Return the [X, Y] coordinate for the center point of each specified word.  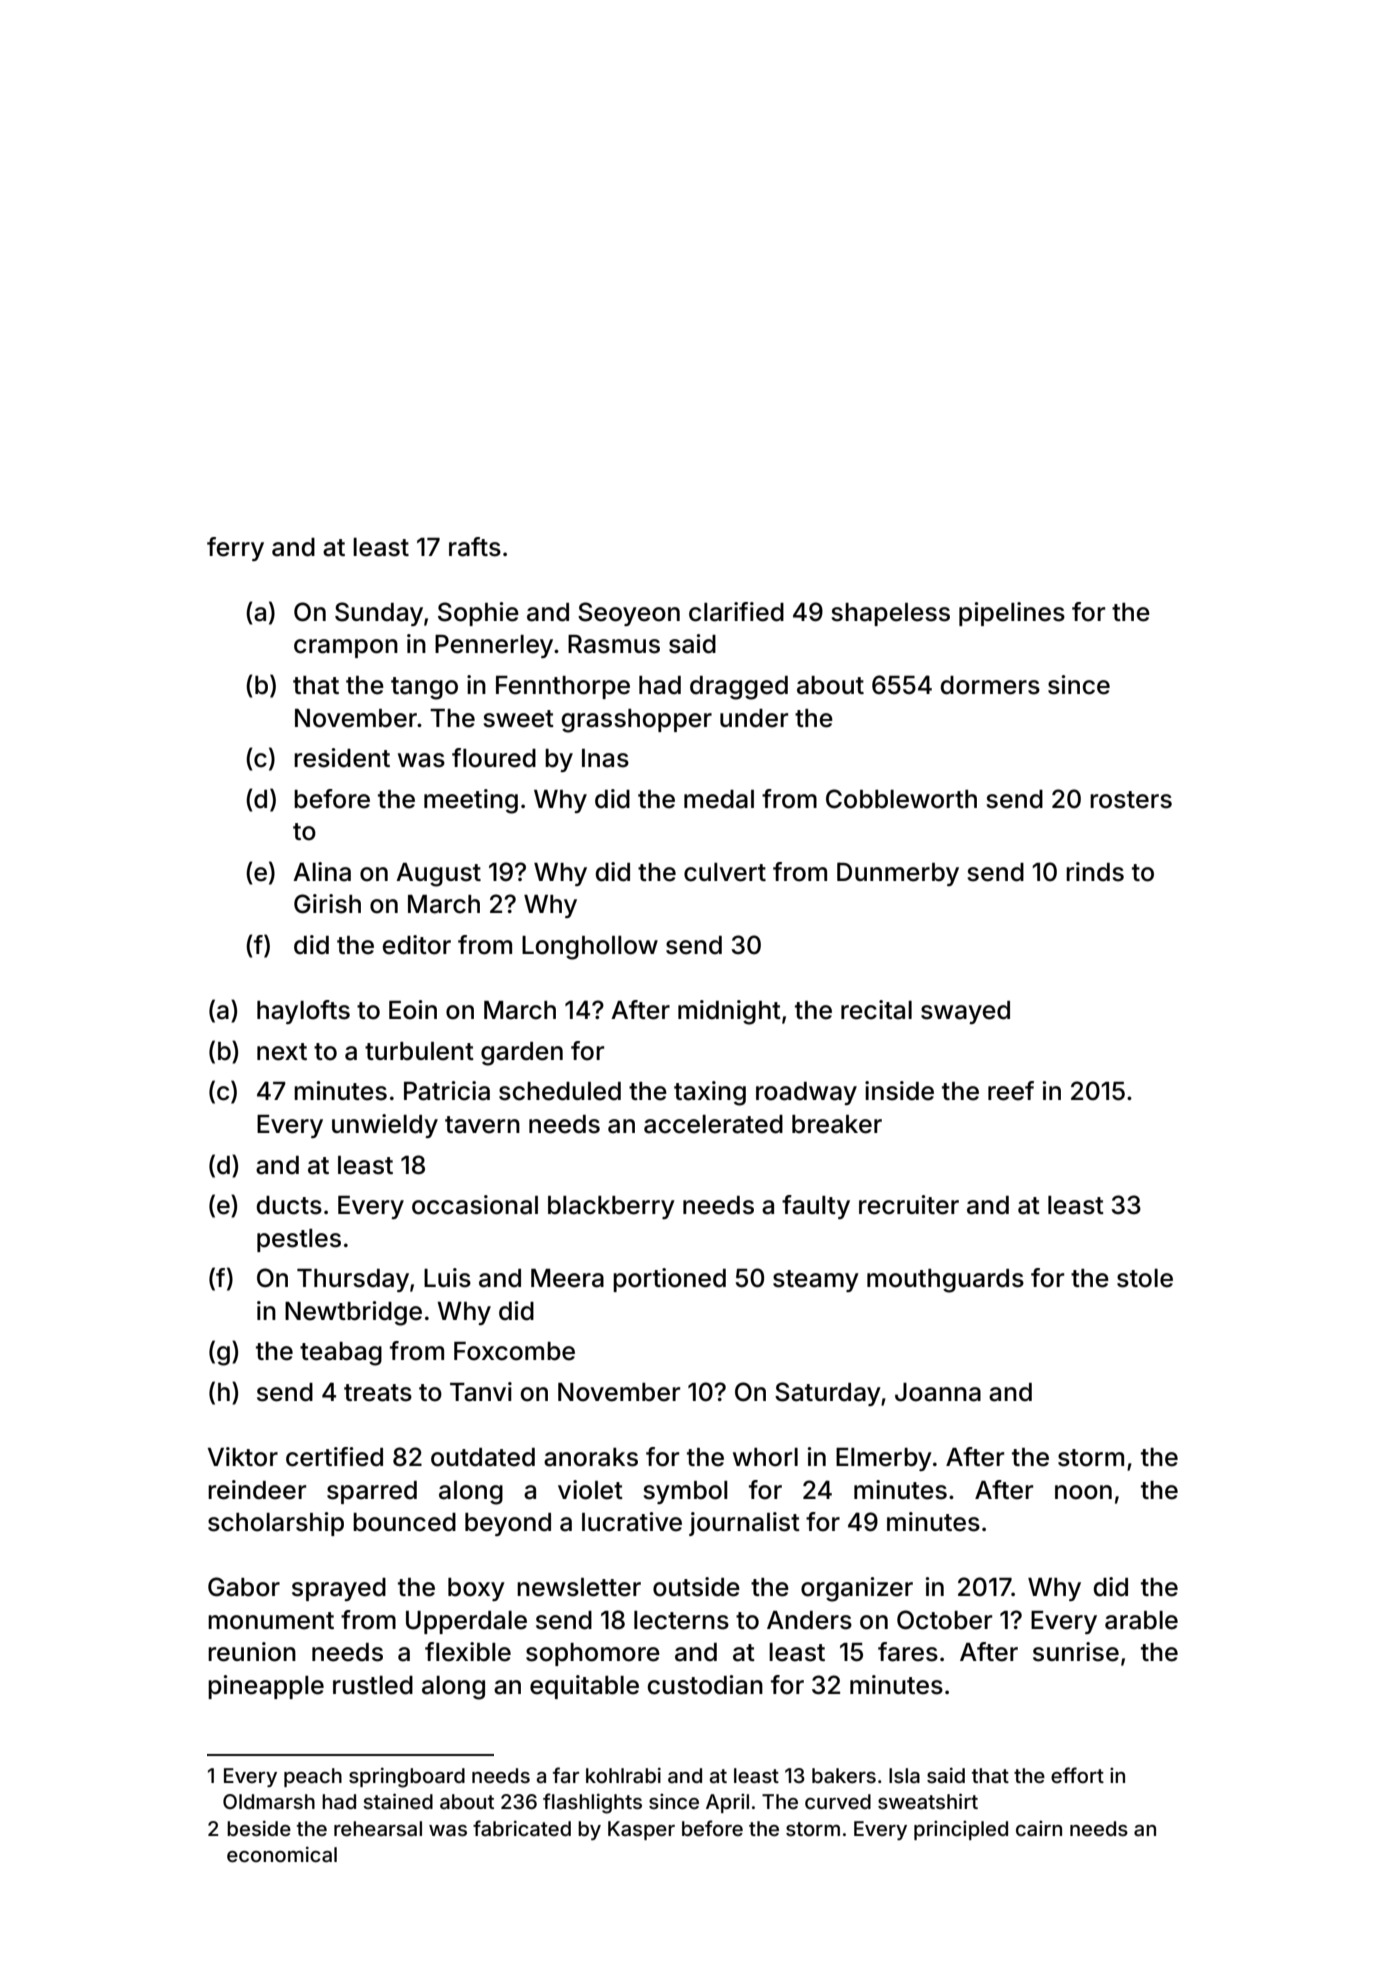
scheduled [560, 1091]
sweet [518, 719]
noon [1083, 1492]
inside [899, 1091]
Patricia [447, 1091]
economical [282, 1854]
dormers [990, 685]
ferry [235, 549]
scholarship [276, 1524]
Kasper [641, 1830]
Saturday [828, 1394]
